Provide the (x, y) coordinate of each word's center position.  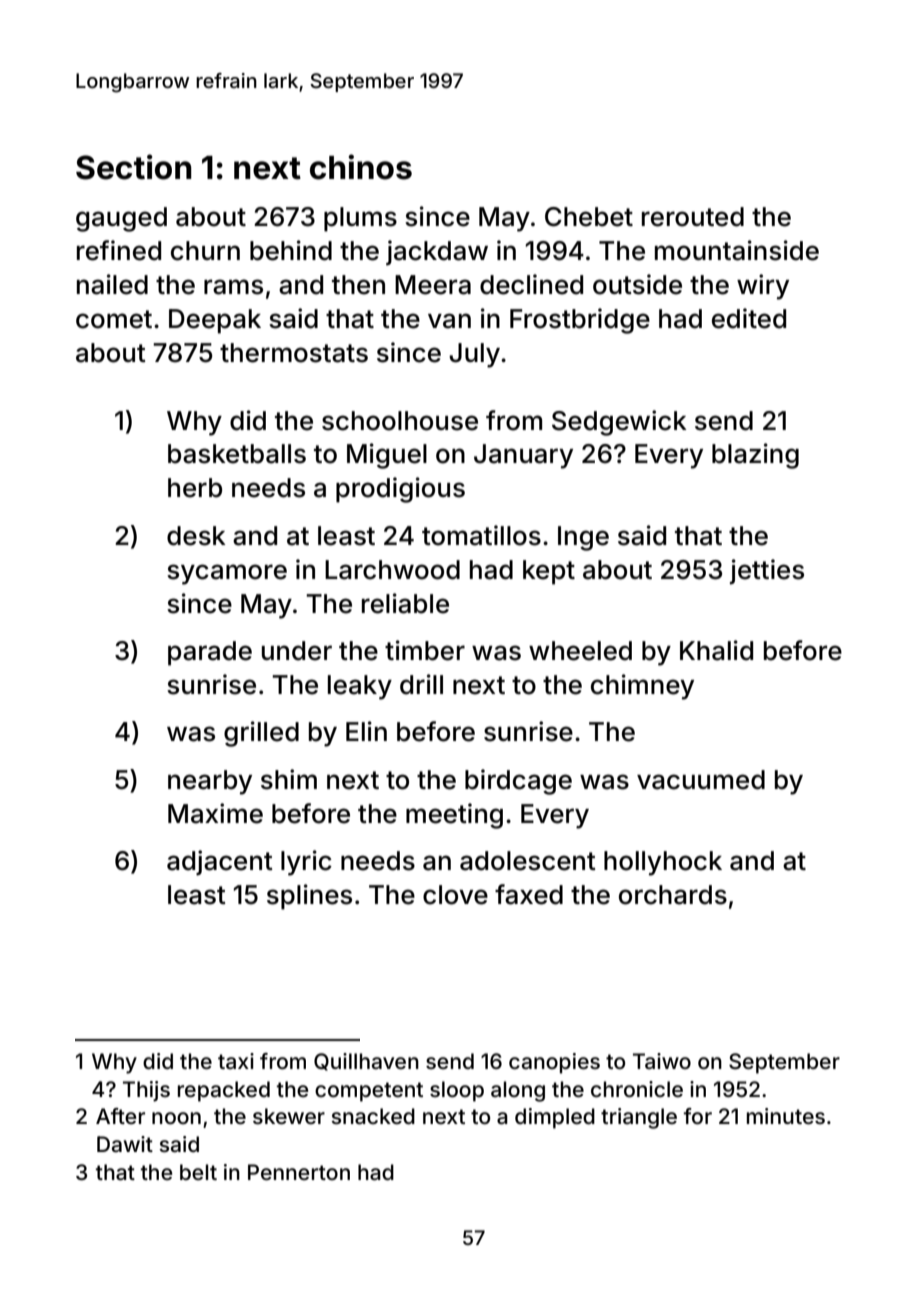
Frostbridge (580, 321)
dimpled (555, 1118)
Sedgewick (619, 423)
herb (195, 488)
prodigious (400, 490)
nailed (112, 284)
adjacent (220, 863)
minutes (786, 1116)
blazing (755, 456)
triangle (639, 1118)
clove (455, 895)
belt (198, 1172)
